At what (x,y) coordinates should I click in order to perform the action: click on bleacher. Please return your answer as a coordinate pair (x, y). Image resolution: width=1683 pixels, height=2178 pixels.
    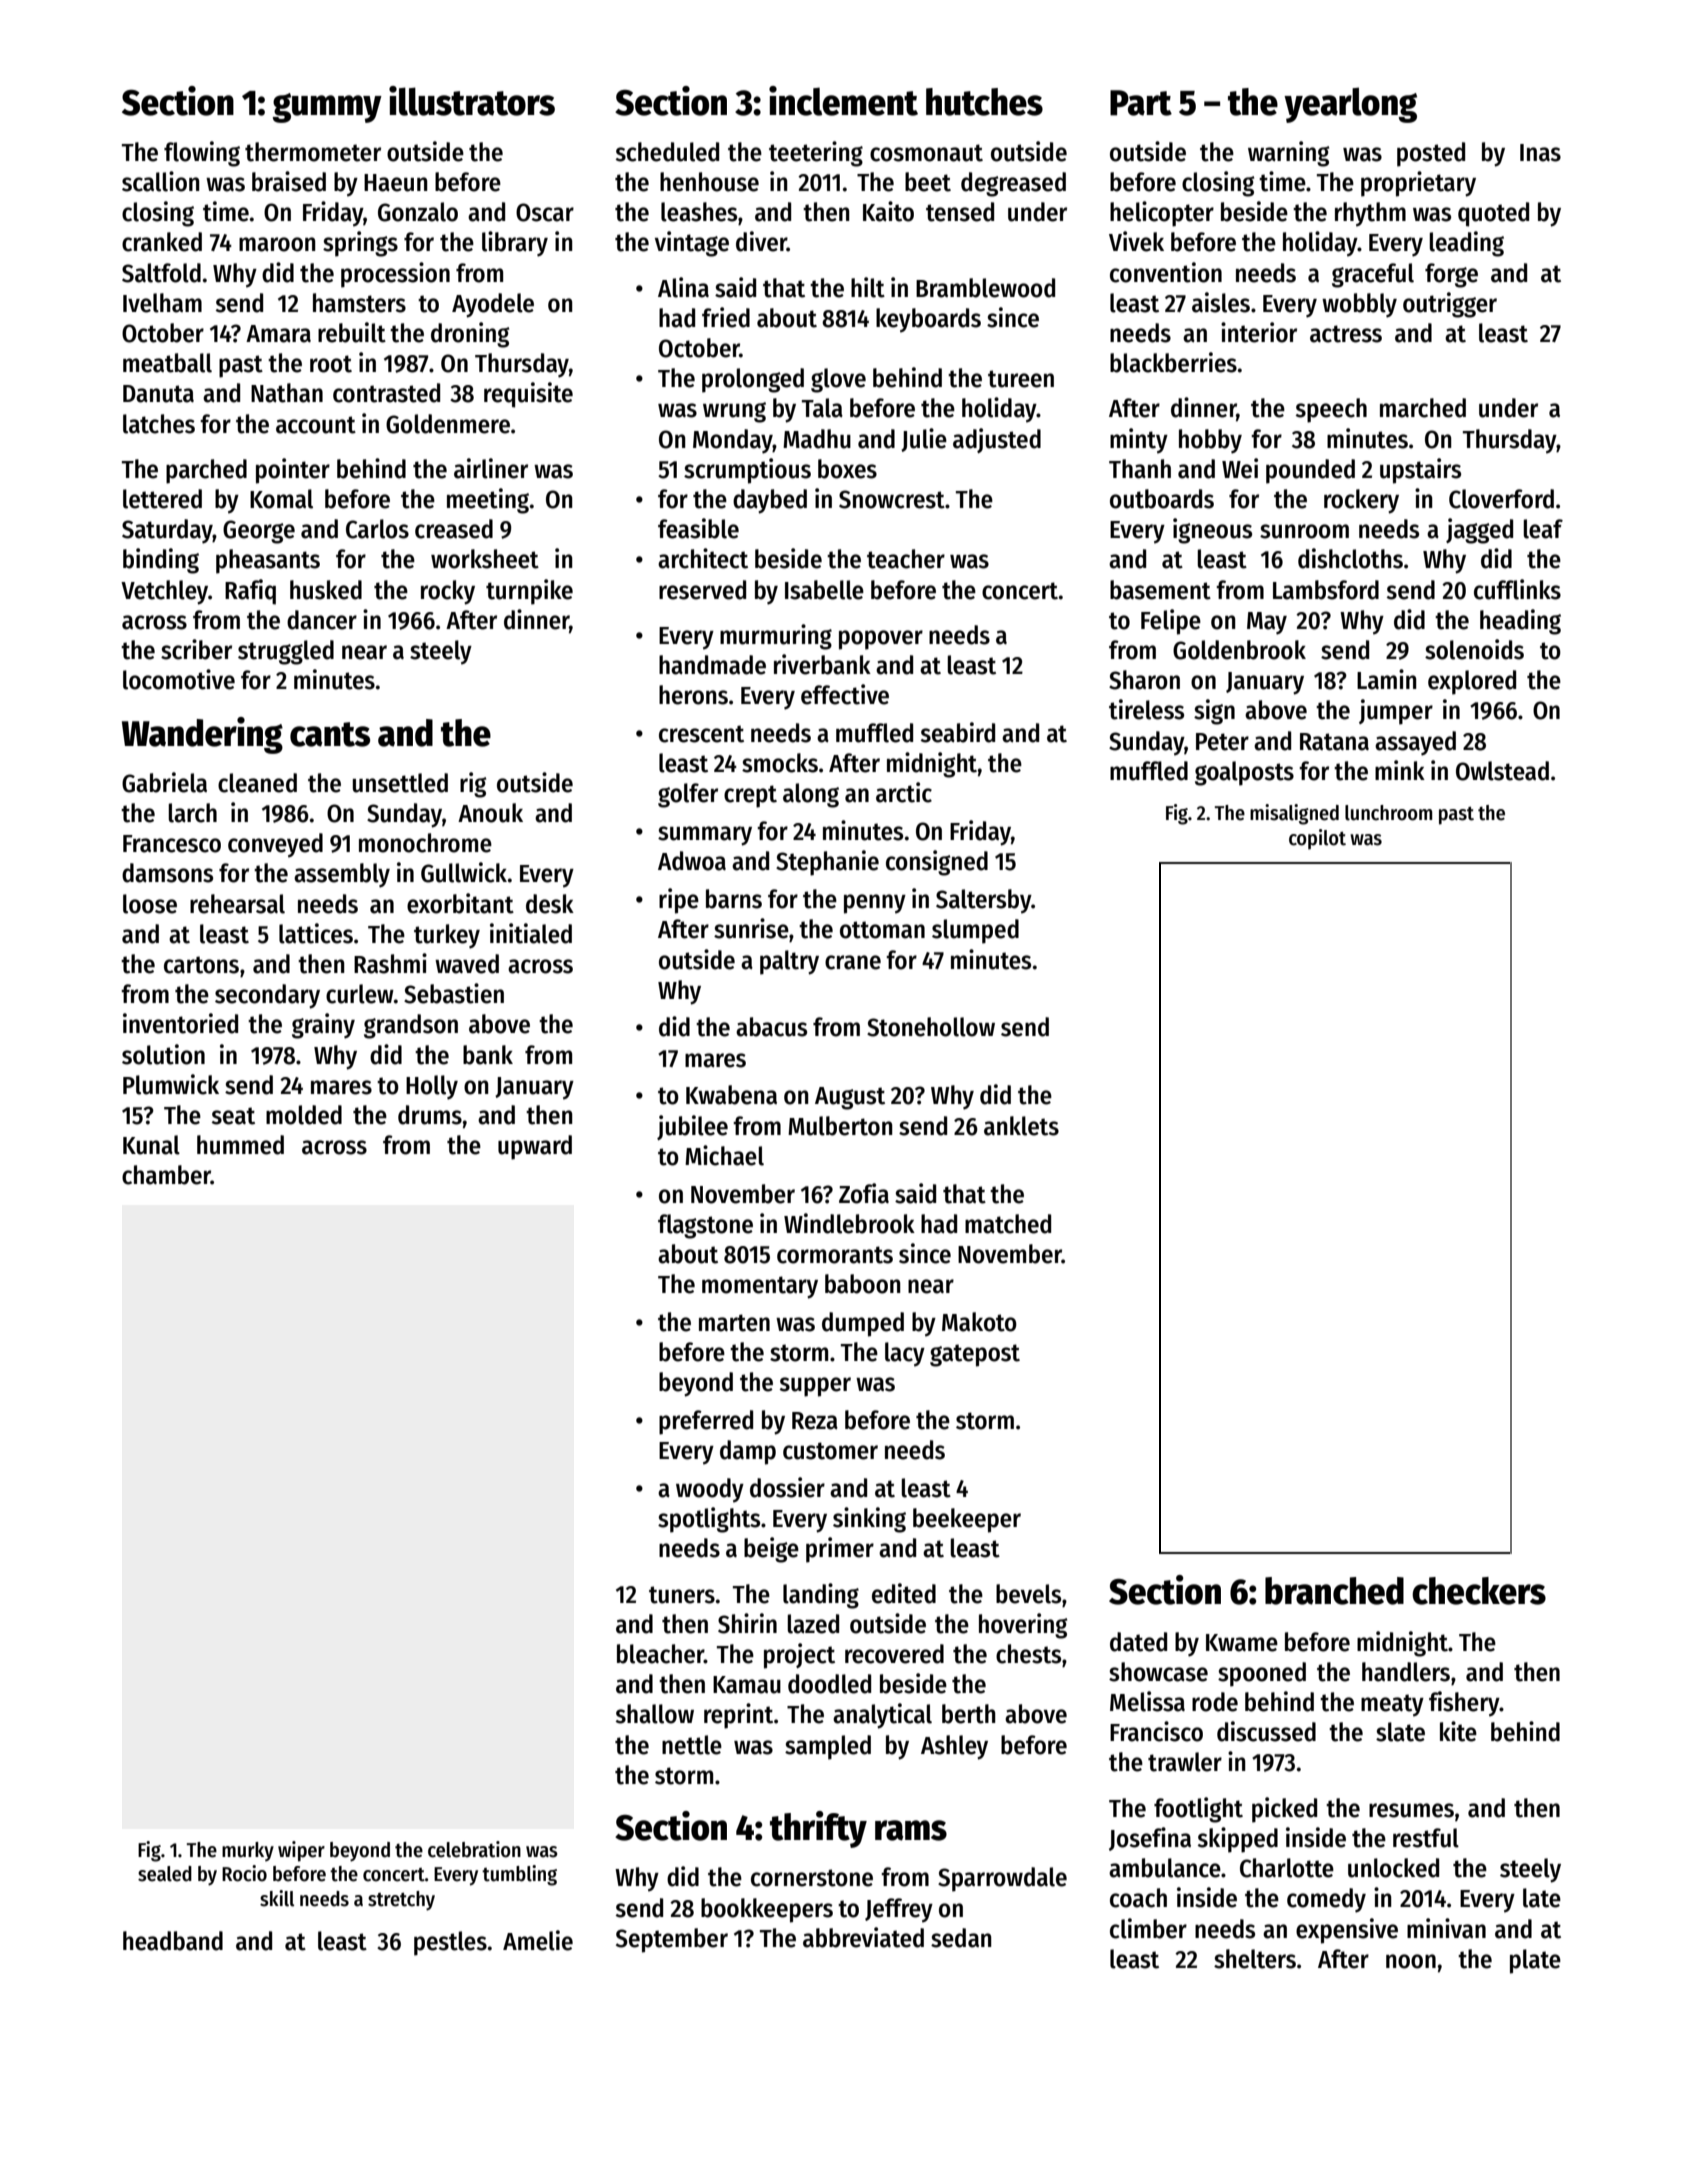
    Looking at the image, I should click on (660, 1654).
